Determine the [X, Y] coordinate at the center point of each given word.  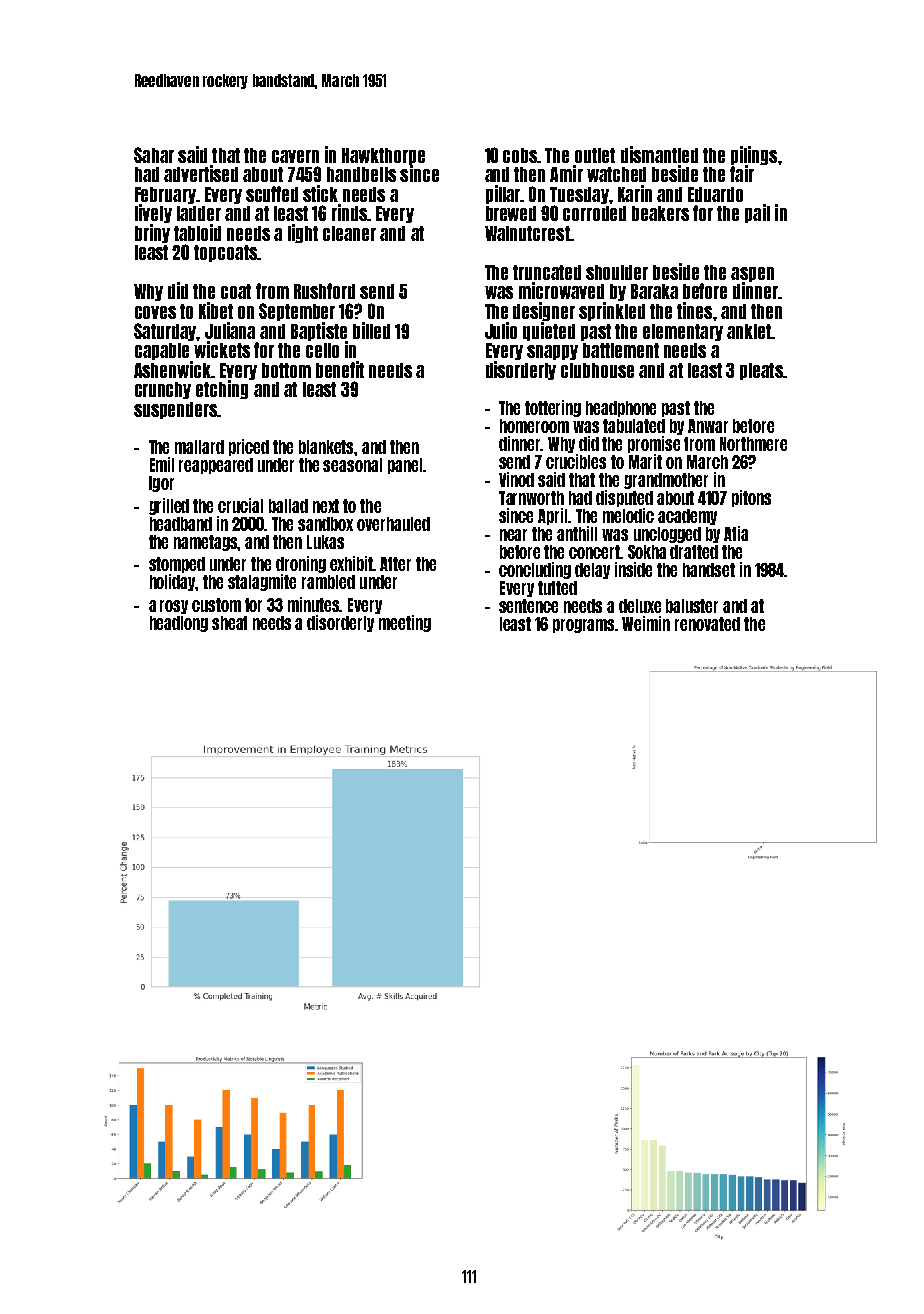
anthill [577, 533]
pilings [754, 155]
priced [249, 447]
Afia [736, 533]
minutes [314, 604]
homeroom [534, 426]
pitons [751, 498]
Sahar [154, 155]
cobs [520, 155]
